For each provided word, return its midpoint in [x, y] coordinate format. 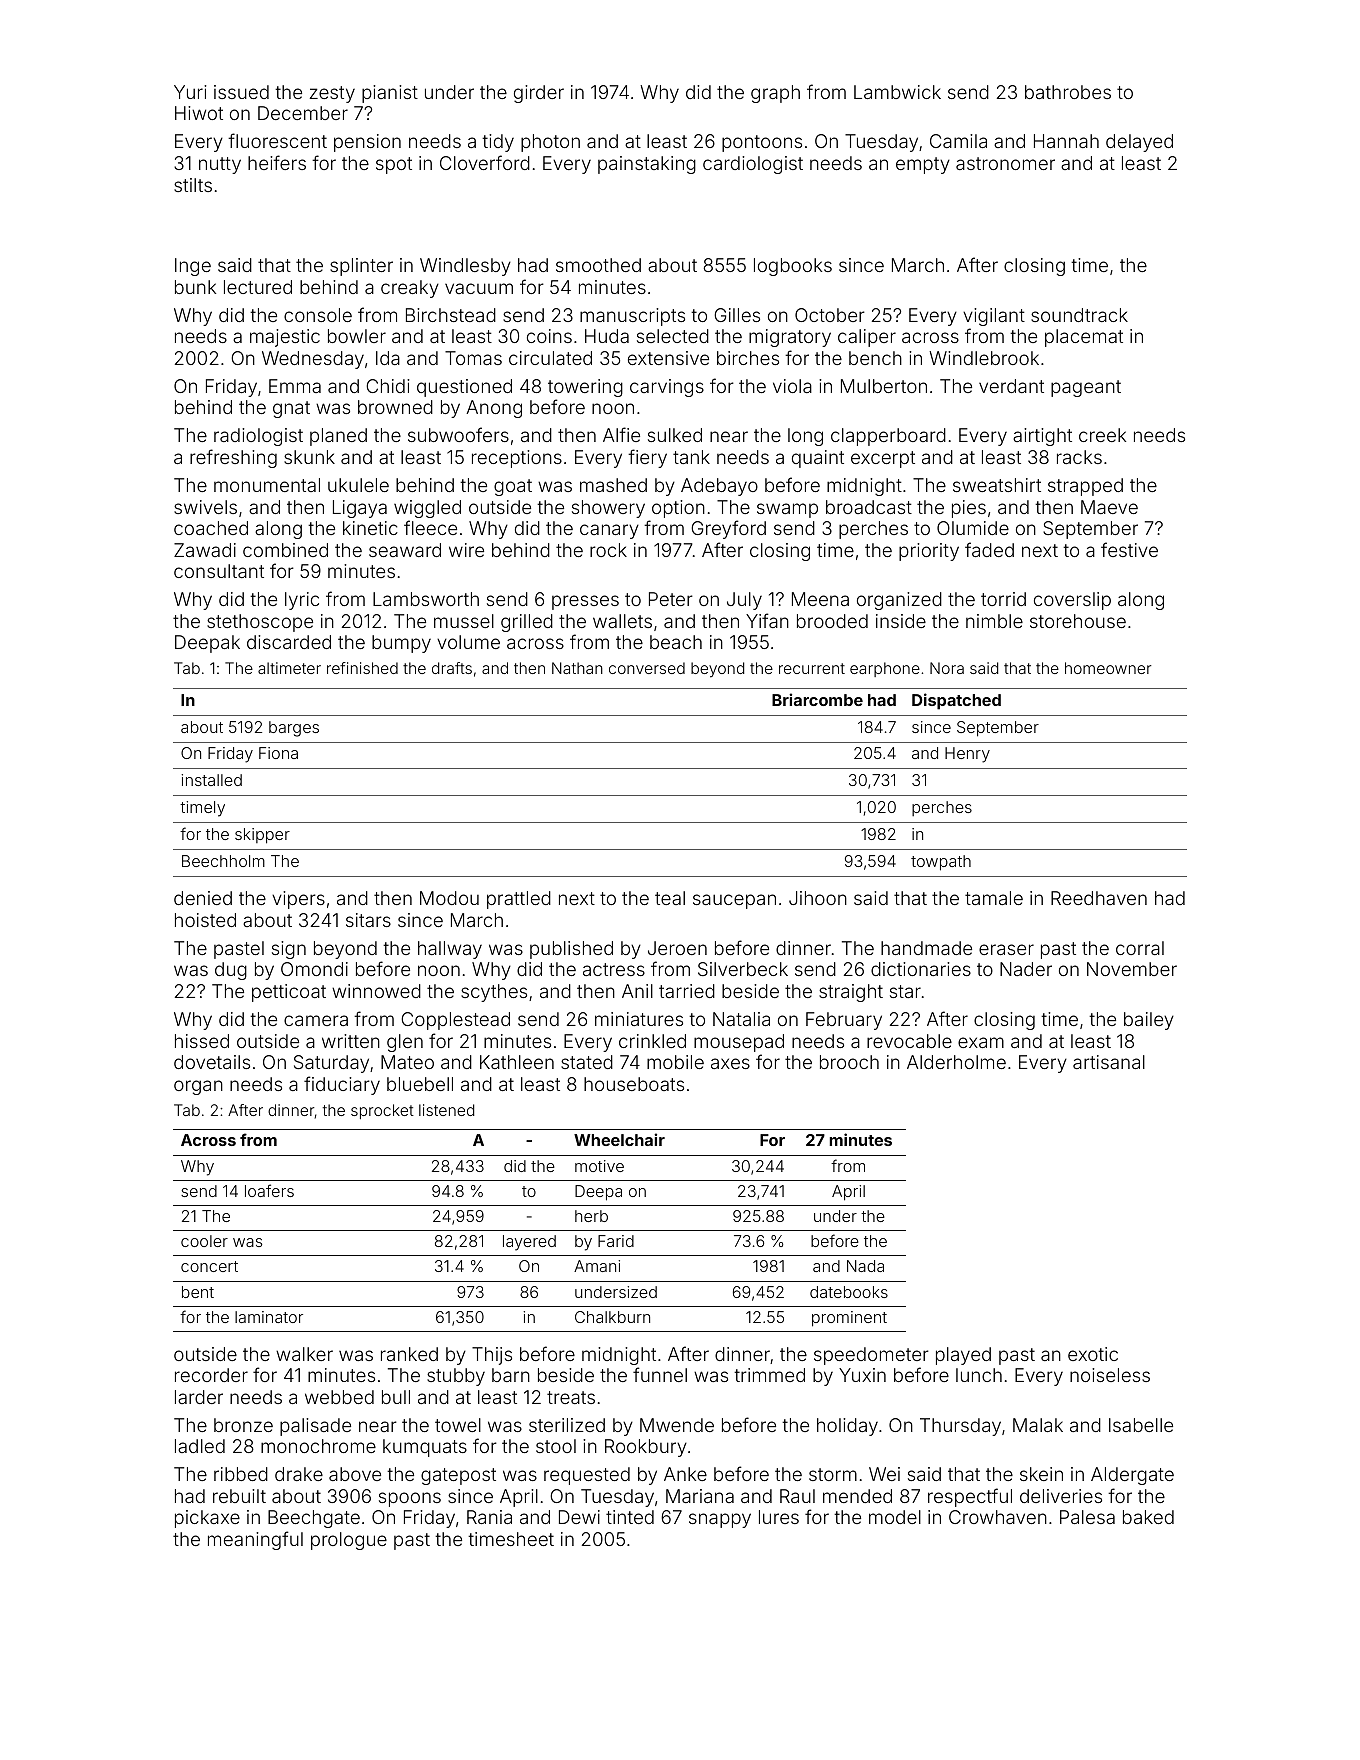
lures [779, 1517]
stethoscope [260, 623]
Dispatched [956, 701]
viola [792, 386]
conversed [647, 668]
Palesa [1087, 1517]
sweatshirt [997, 485]
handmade [926, 948]
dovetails [212, 1062]
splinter [361, 267]
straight [851, 993]
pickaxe [207, 1519]
